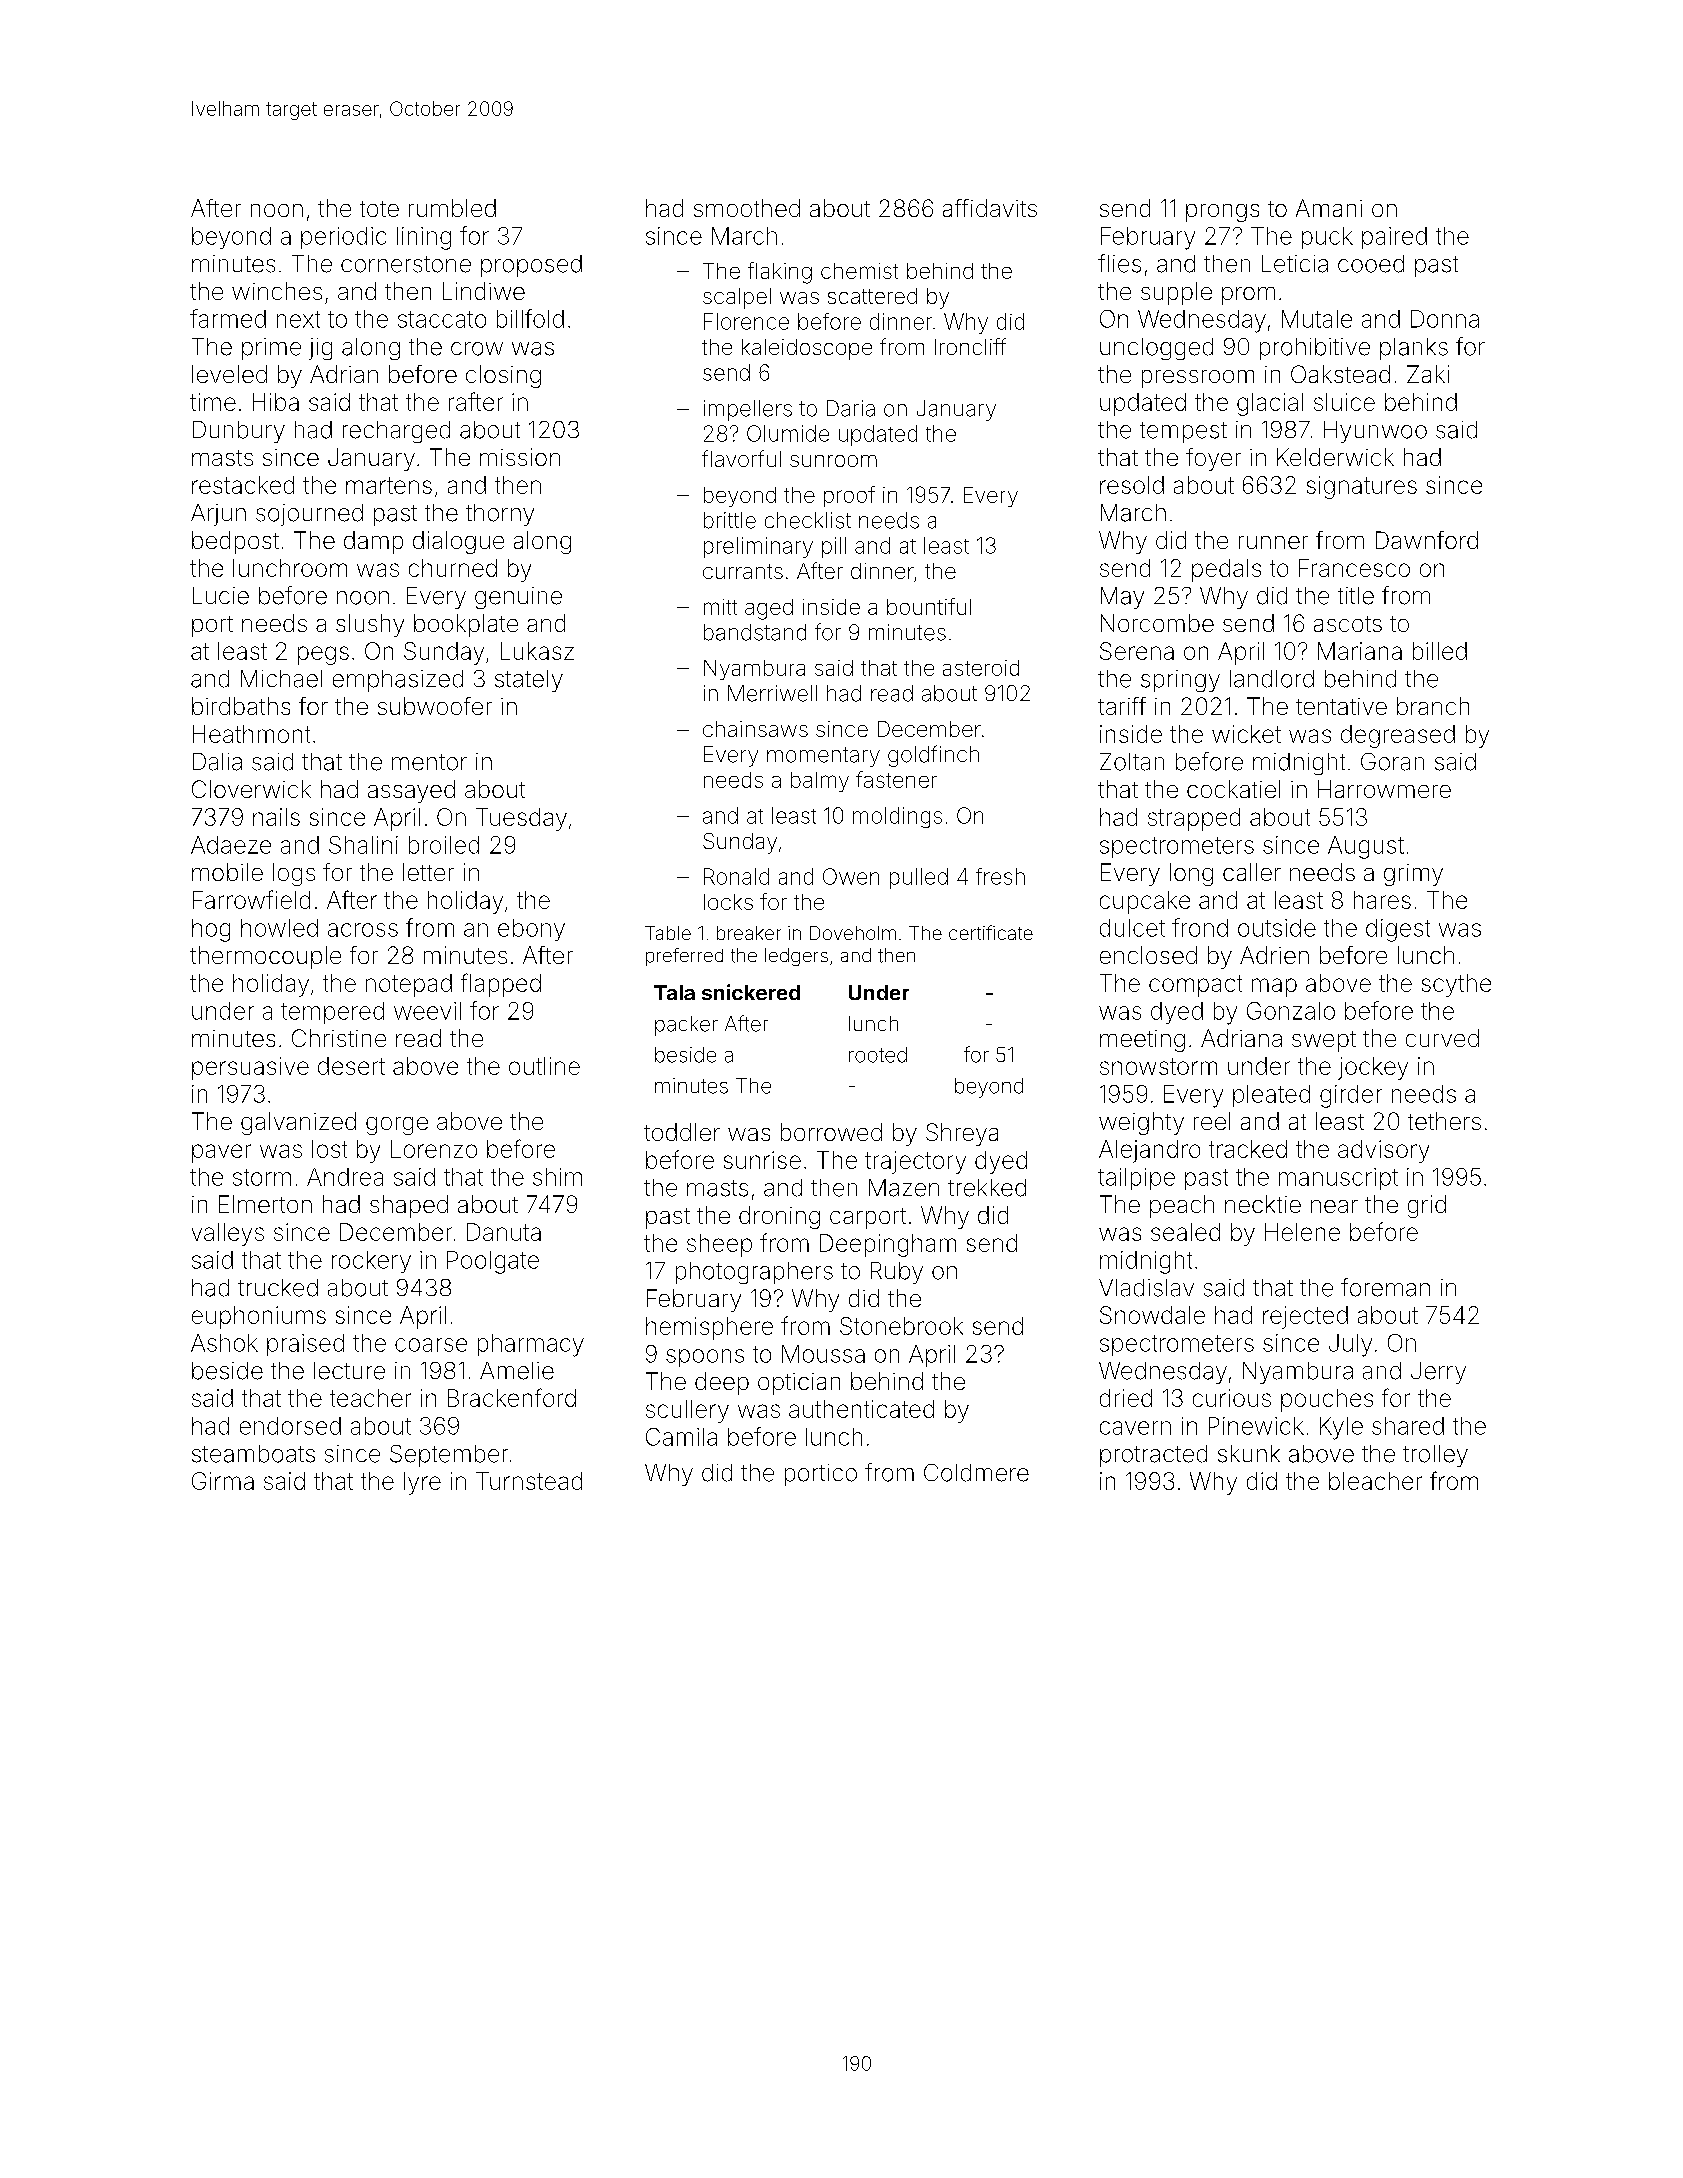  What do you see at coordinates (518, 598) in the screenshot?
I see `genuine` at bounding box center [518, 598].
